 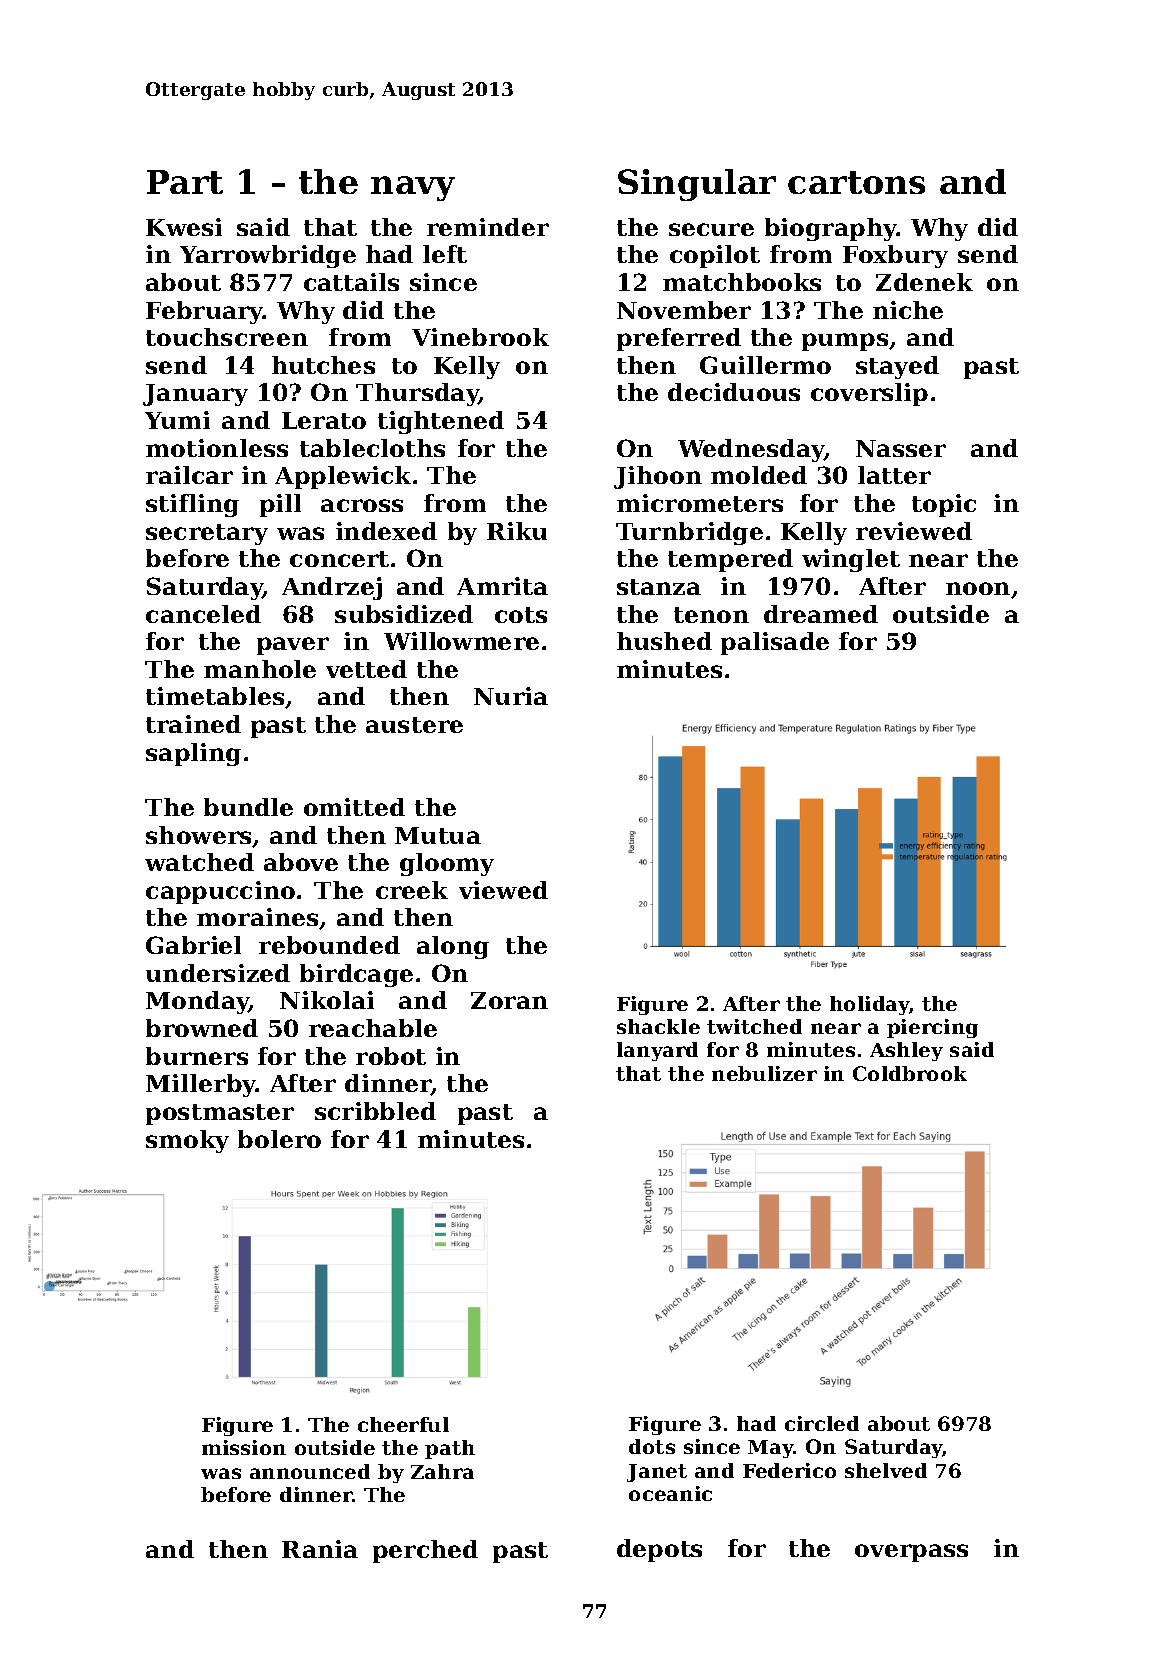 What do you see at coordinates (185, 182) in the document?
I see `Part` at bounding box center [185, 182].
